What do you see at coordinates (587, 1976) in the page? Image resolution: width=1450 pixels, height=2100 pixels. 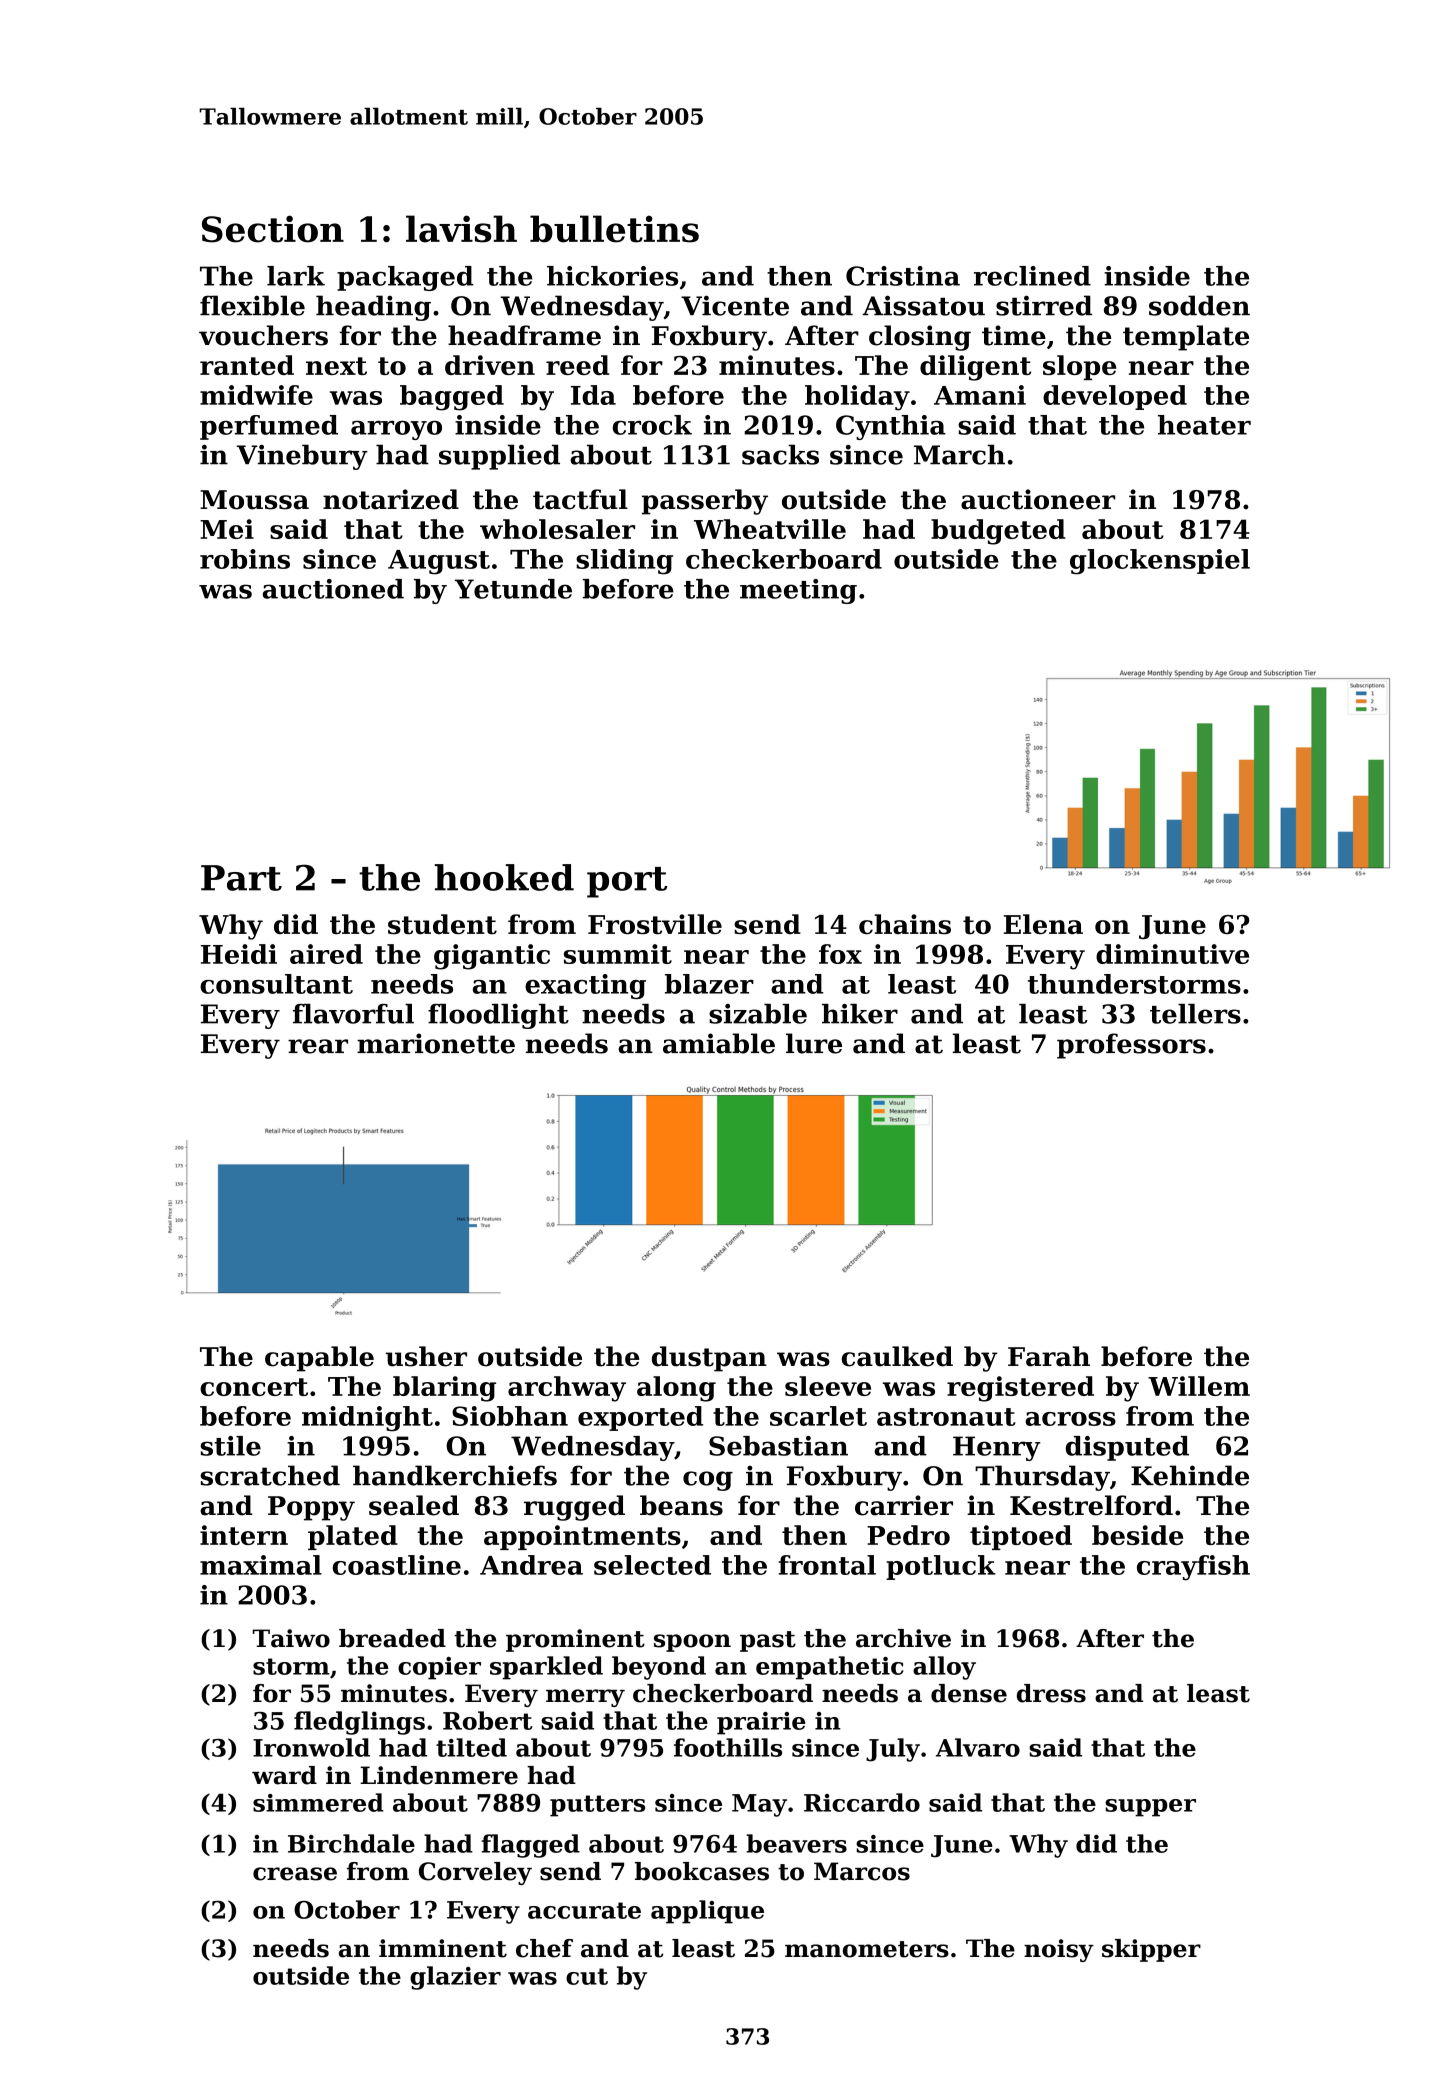 I see `cut` at bounding box center [587, 1976].
